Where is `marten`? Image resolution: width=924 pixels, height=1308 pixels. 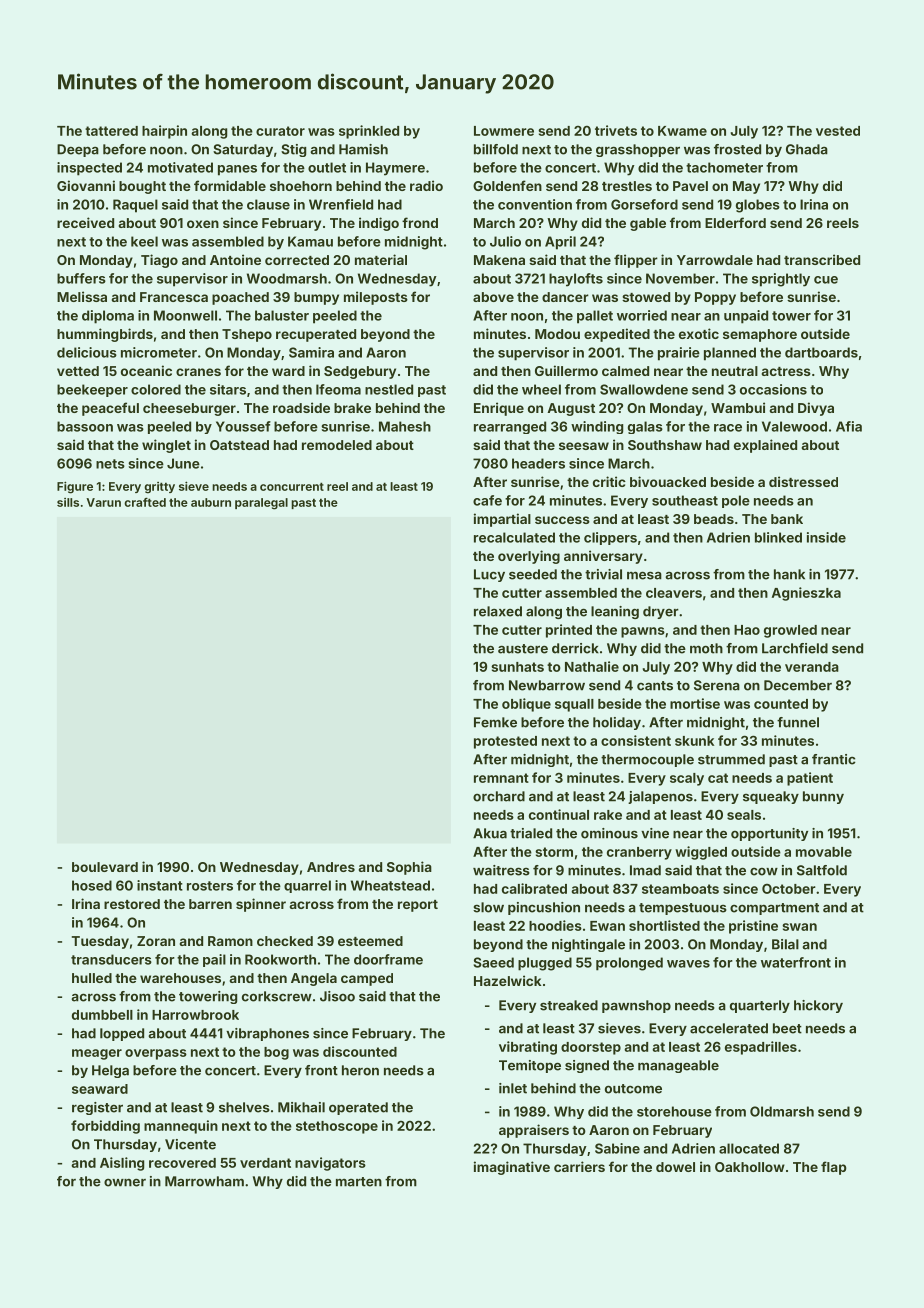 marten is located at coordinates (359, 1182).
